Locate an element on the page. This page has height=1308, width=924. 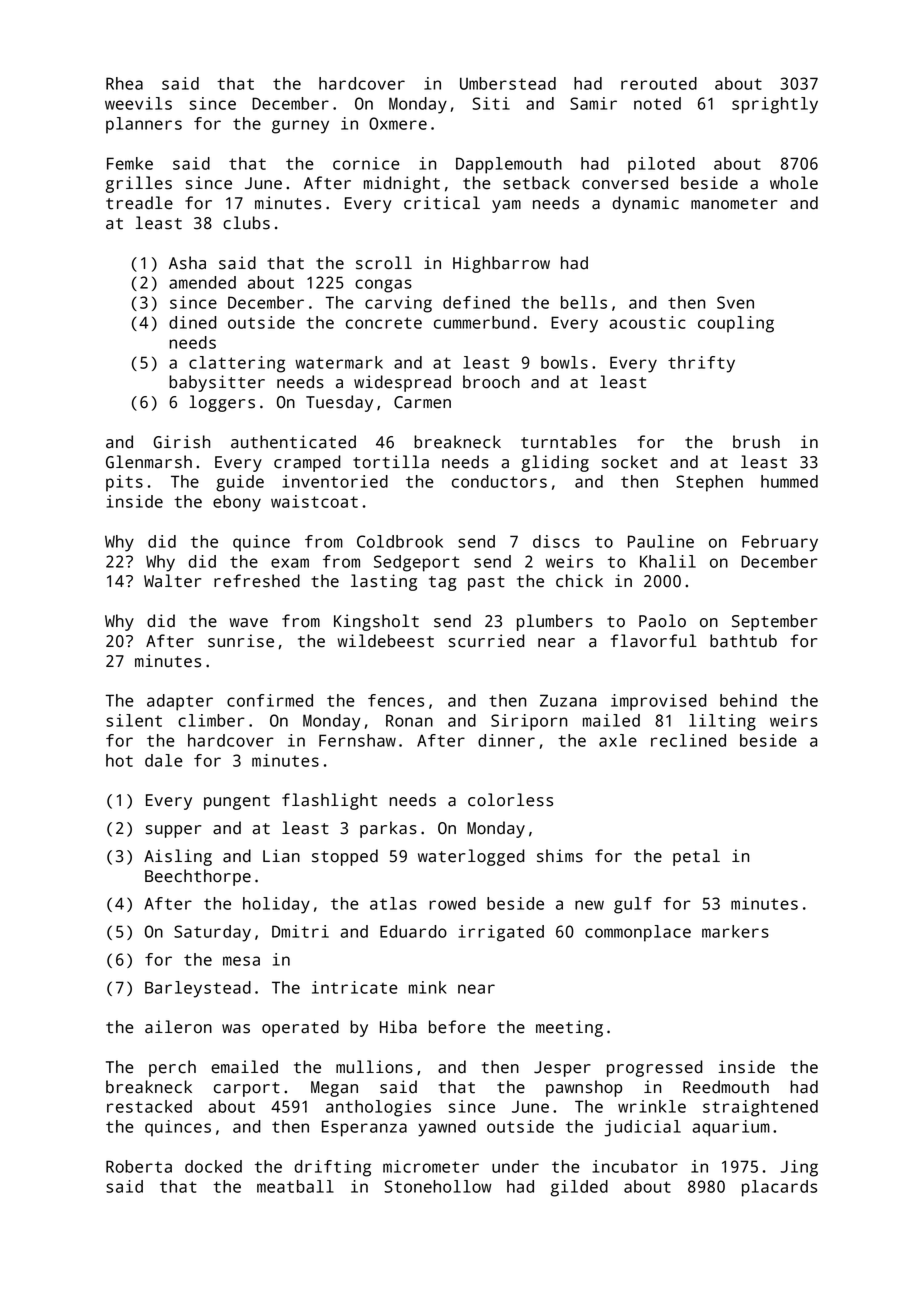
acoustic is located at coordinates (647, 322).
